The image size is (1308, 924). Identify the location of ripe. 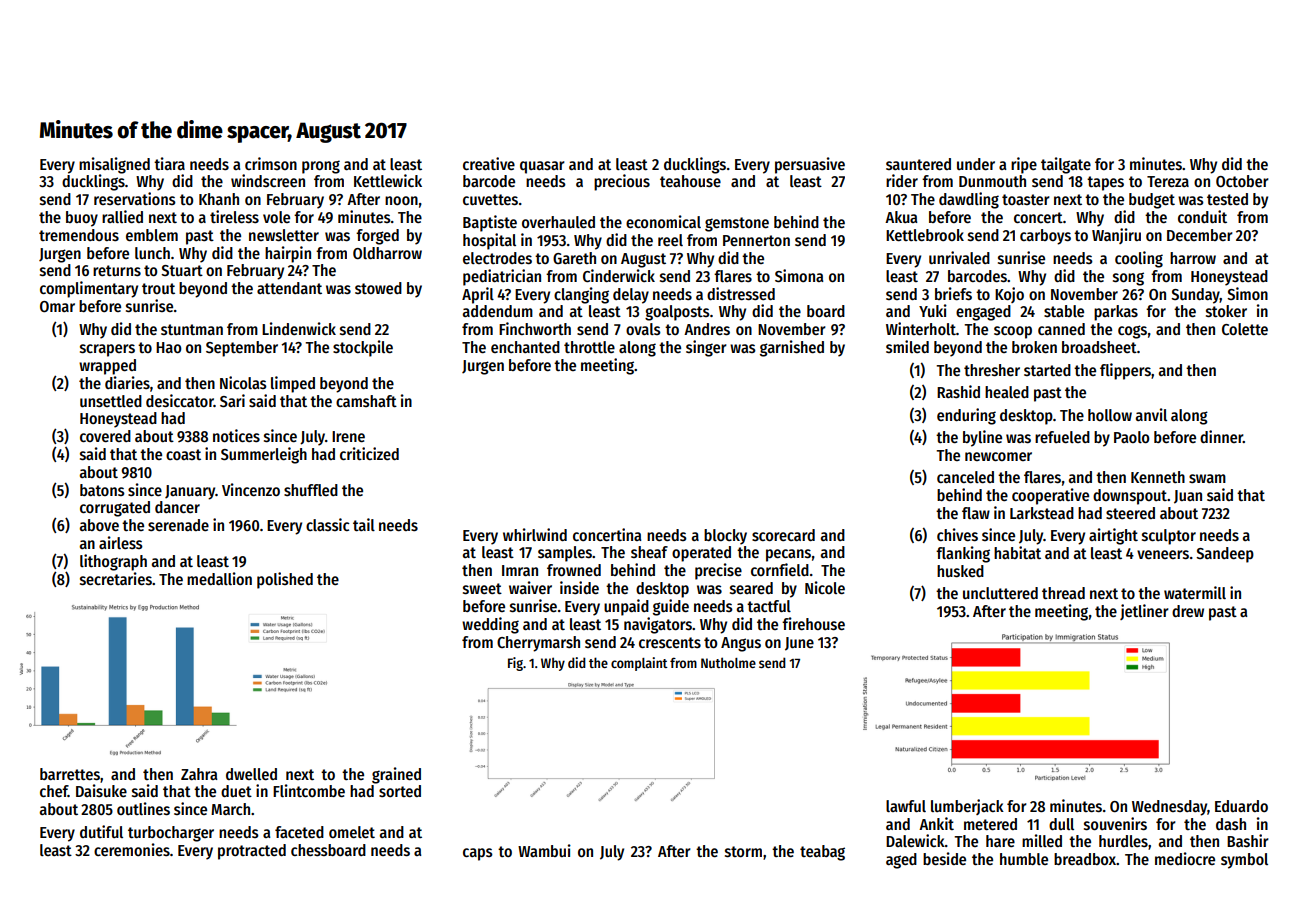
(1024, 165).
